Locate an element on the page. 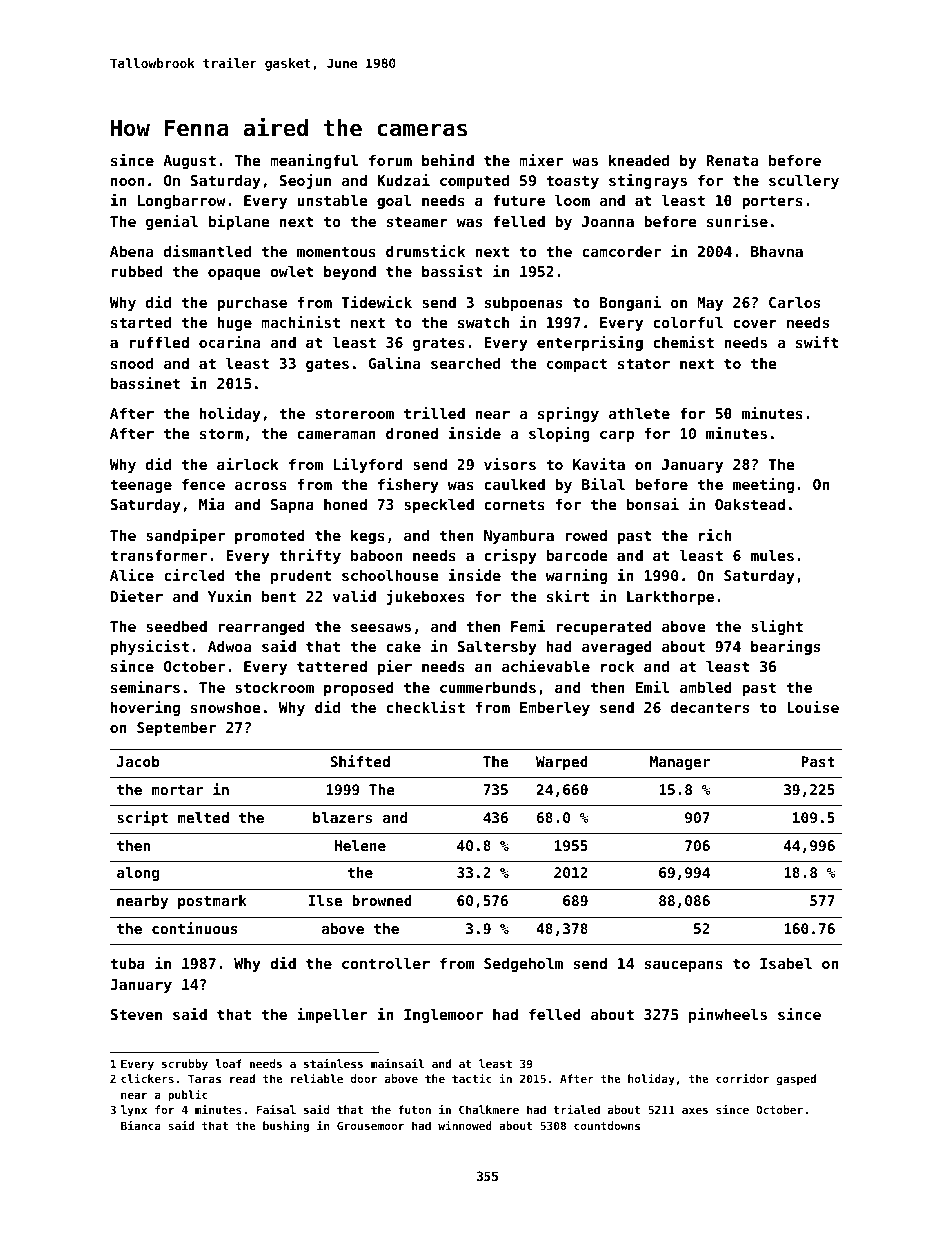 This image has width=952, height=1233. August is located at coordinates (189, 162).
